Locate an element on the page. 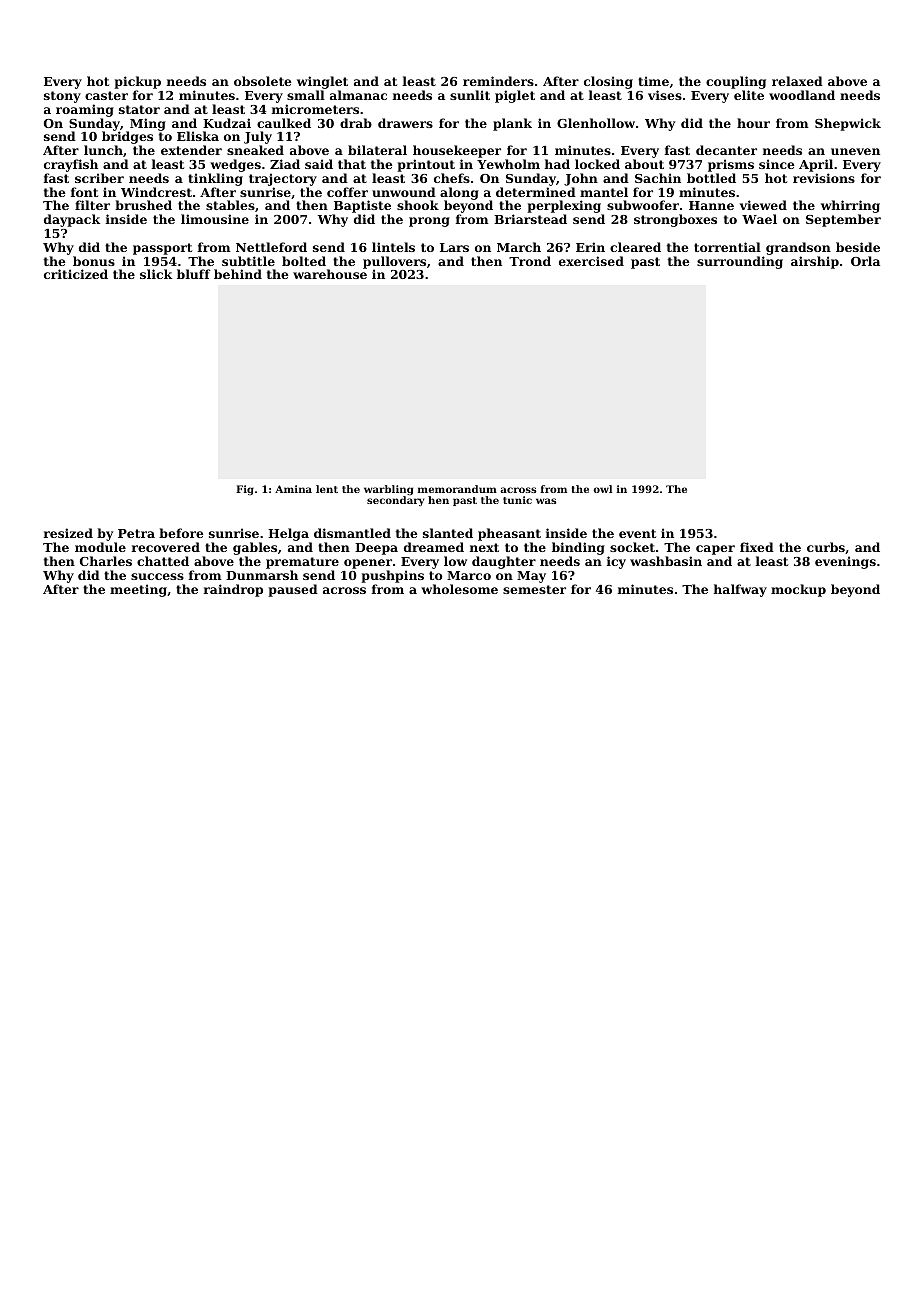  warehouse is located at coordinates (330, 274).
